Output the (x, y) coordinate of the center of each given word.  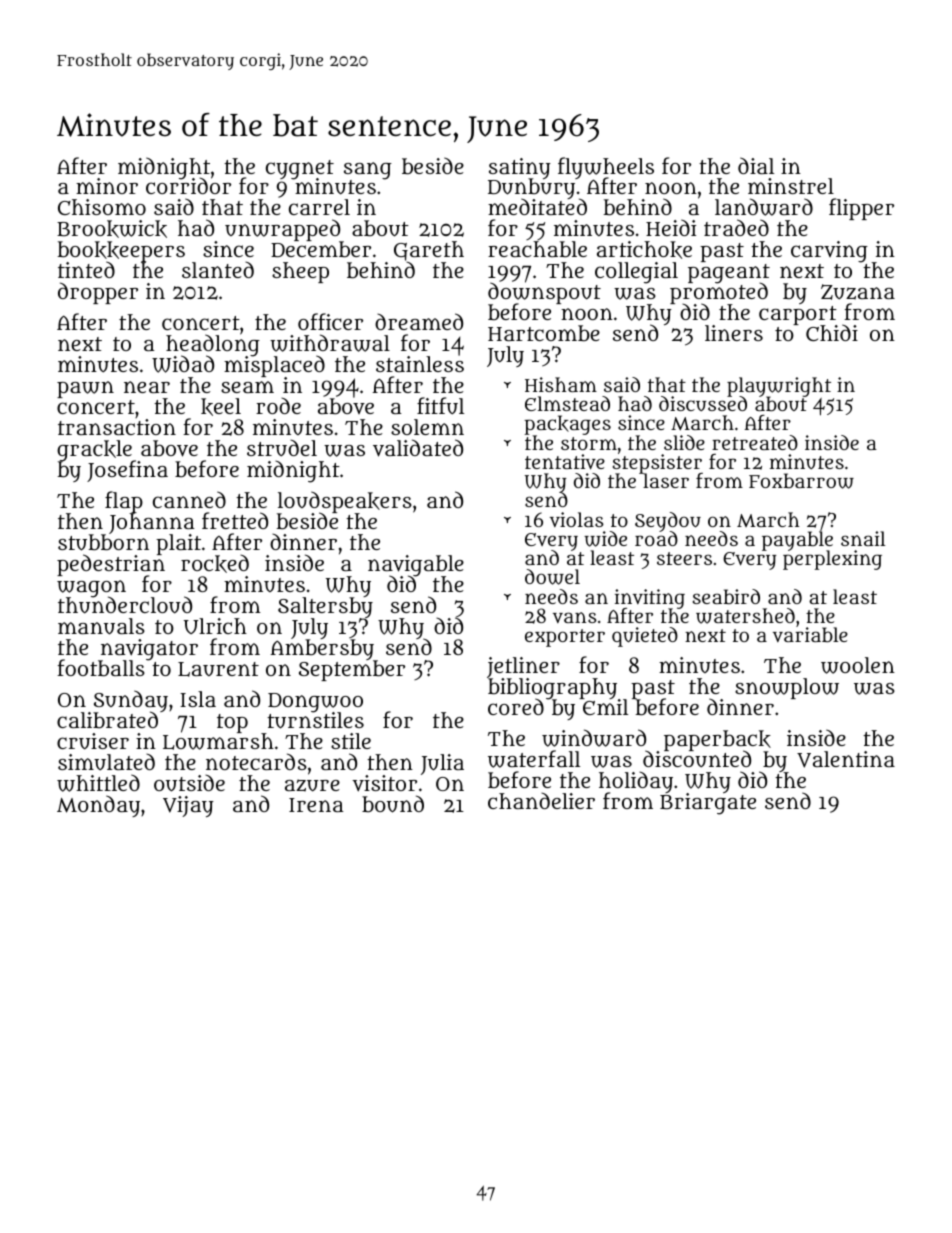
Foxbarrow (801, 481)
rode (278, 406)
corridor (188, 186)
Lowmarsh (218, 742)
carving (829, 252)
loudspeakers (344, 502)
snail (863, 538)
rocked (215, 564)
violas (577, 519)
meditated (537, 207)
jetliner (523, 667)
